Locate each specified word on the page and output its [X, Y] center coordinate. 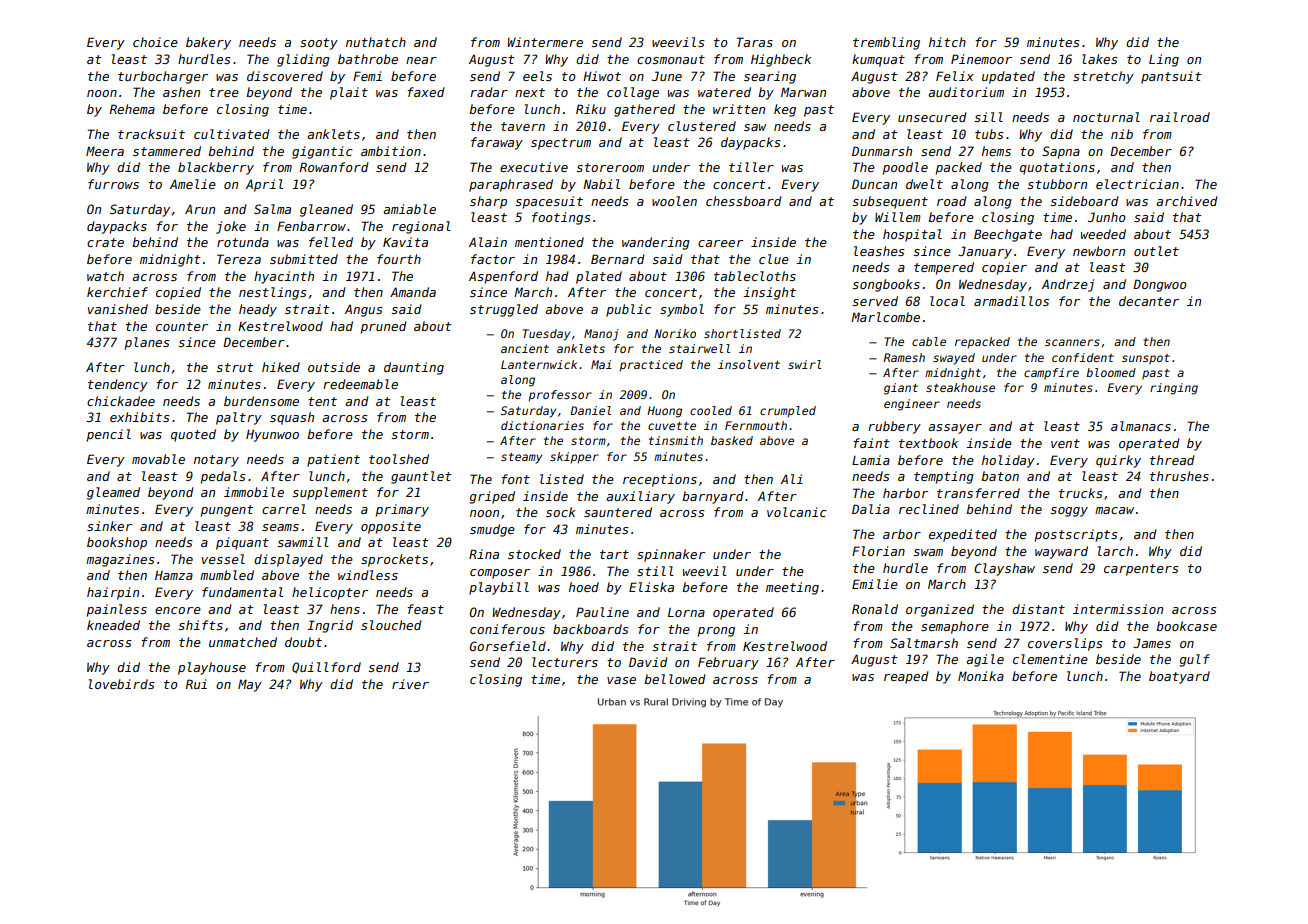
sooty [319, 44]
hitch [947, 42]
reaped [906, 677]
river [410, 684]
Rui [196, 684]
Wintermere [545, 42]
